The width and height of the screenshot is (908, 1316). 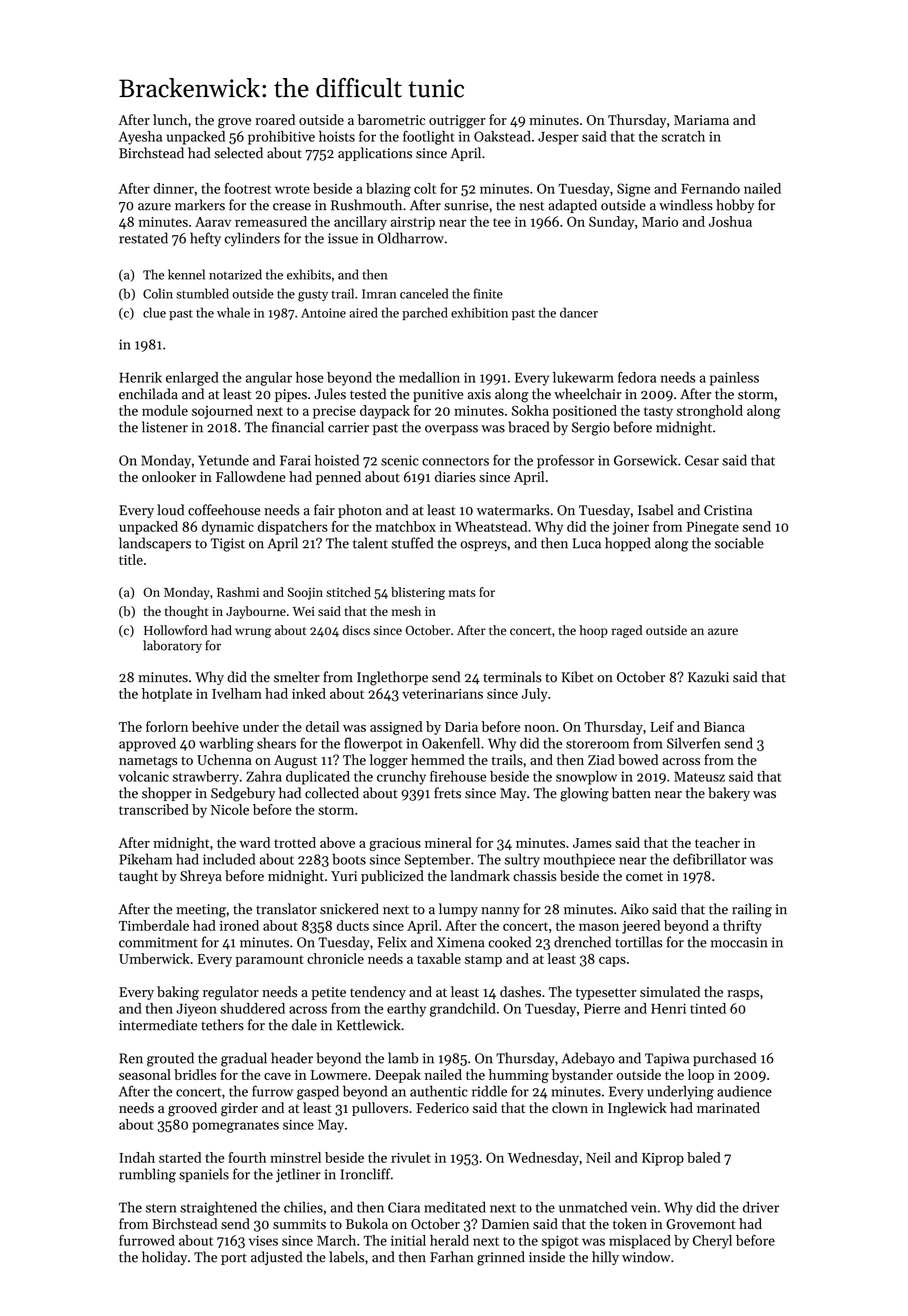 I want to click on Cristina, so click(x=728, y=510).
